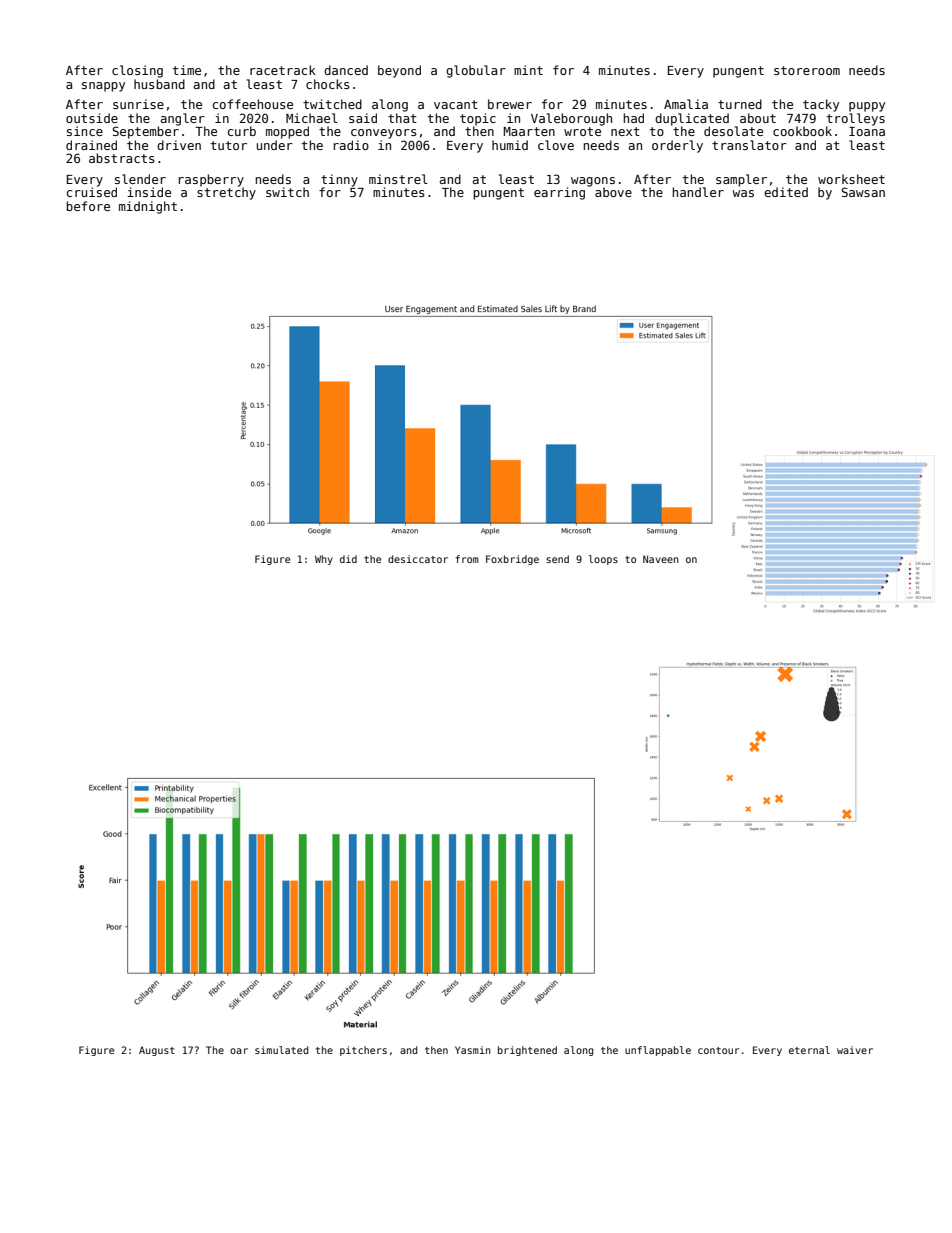  I want to click on loops, so click(603, 560).
